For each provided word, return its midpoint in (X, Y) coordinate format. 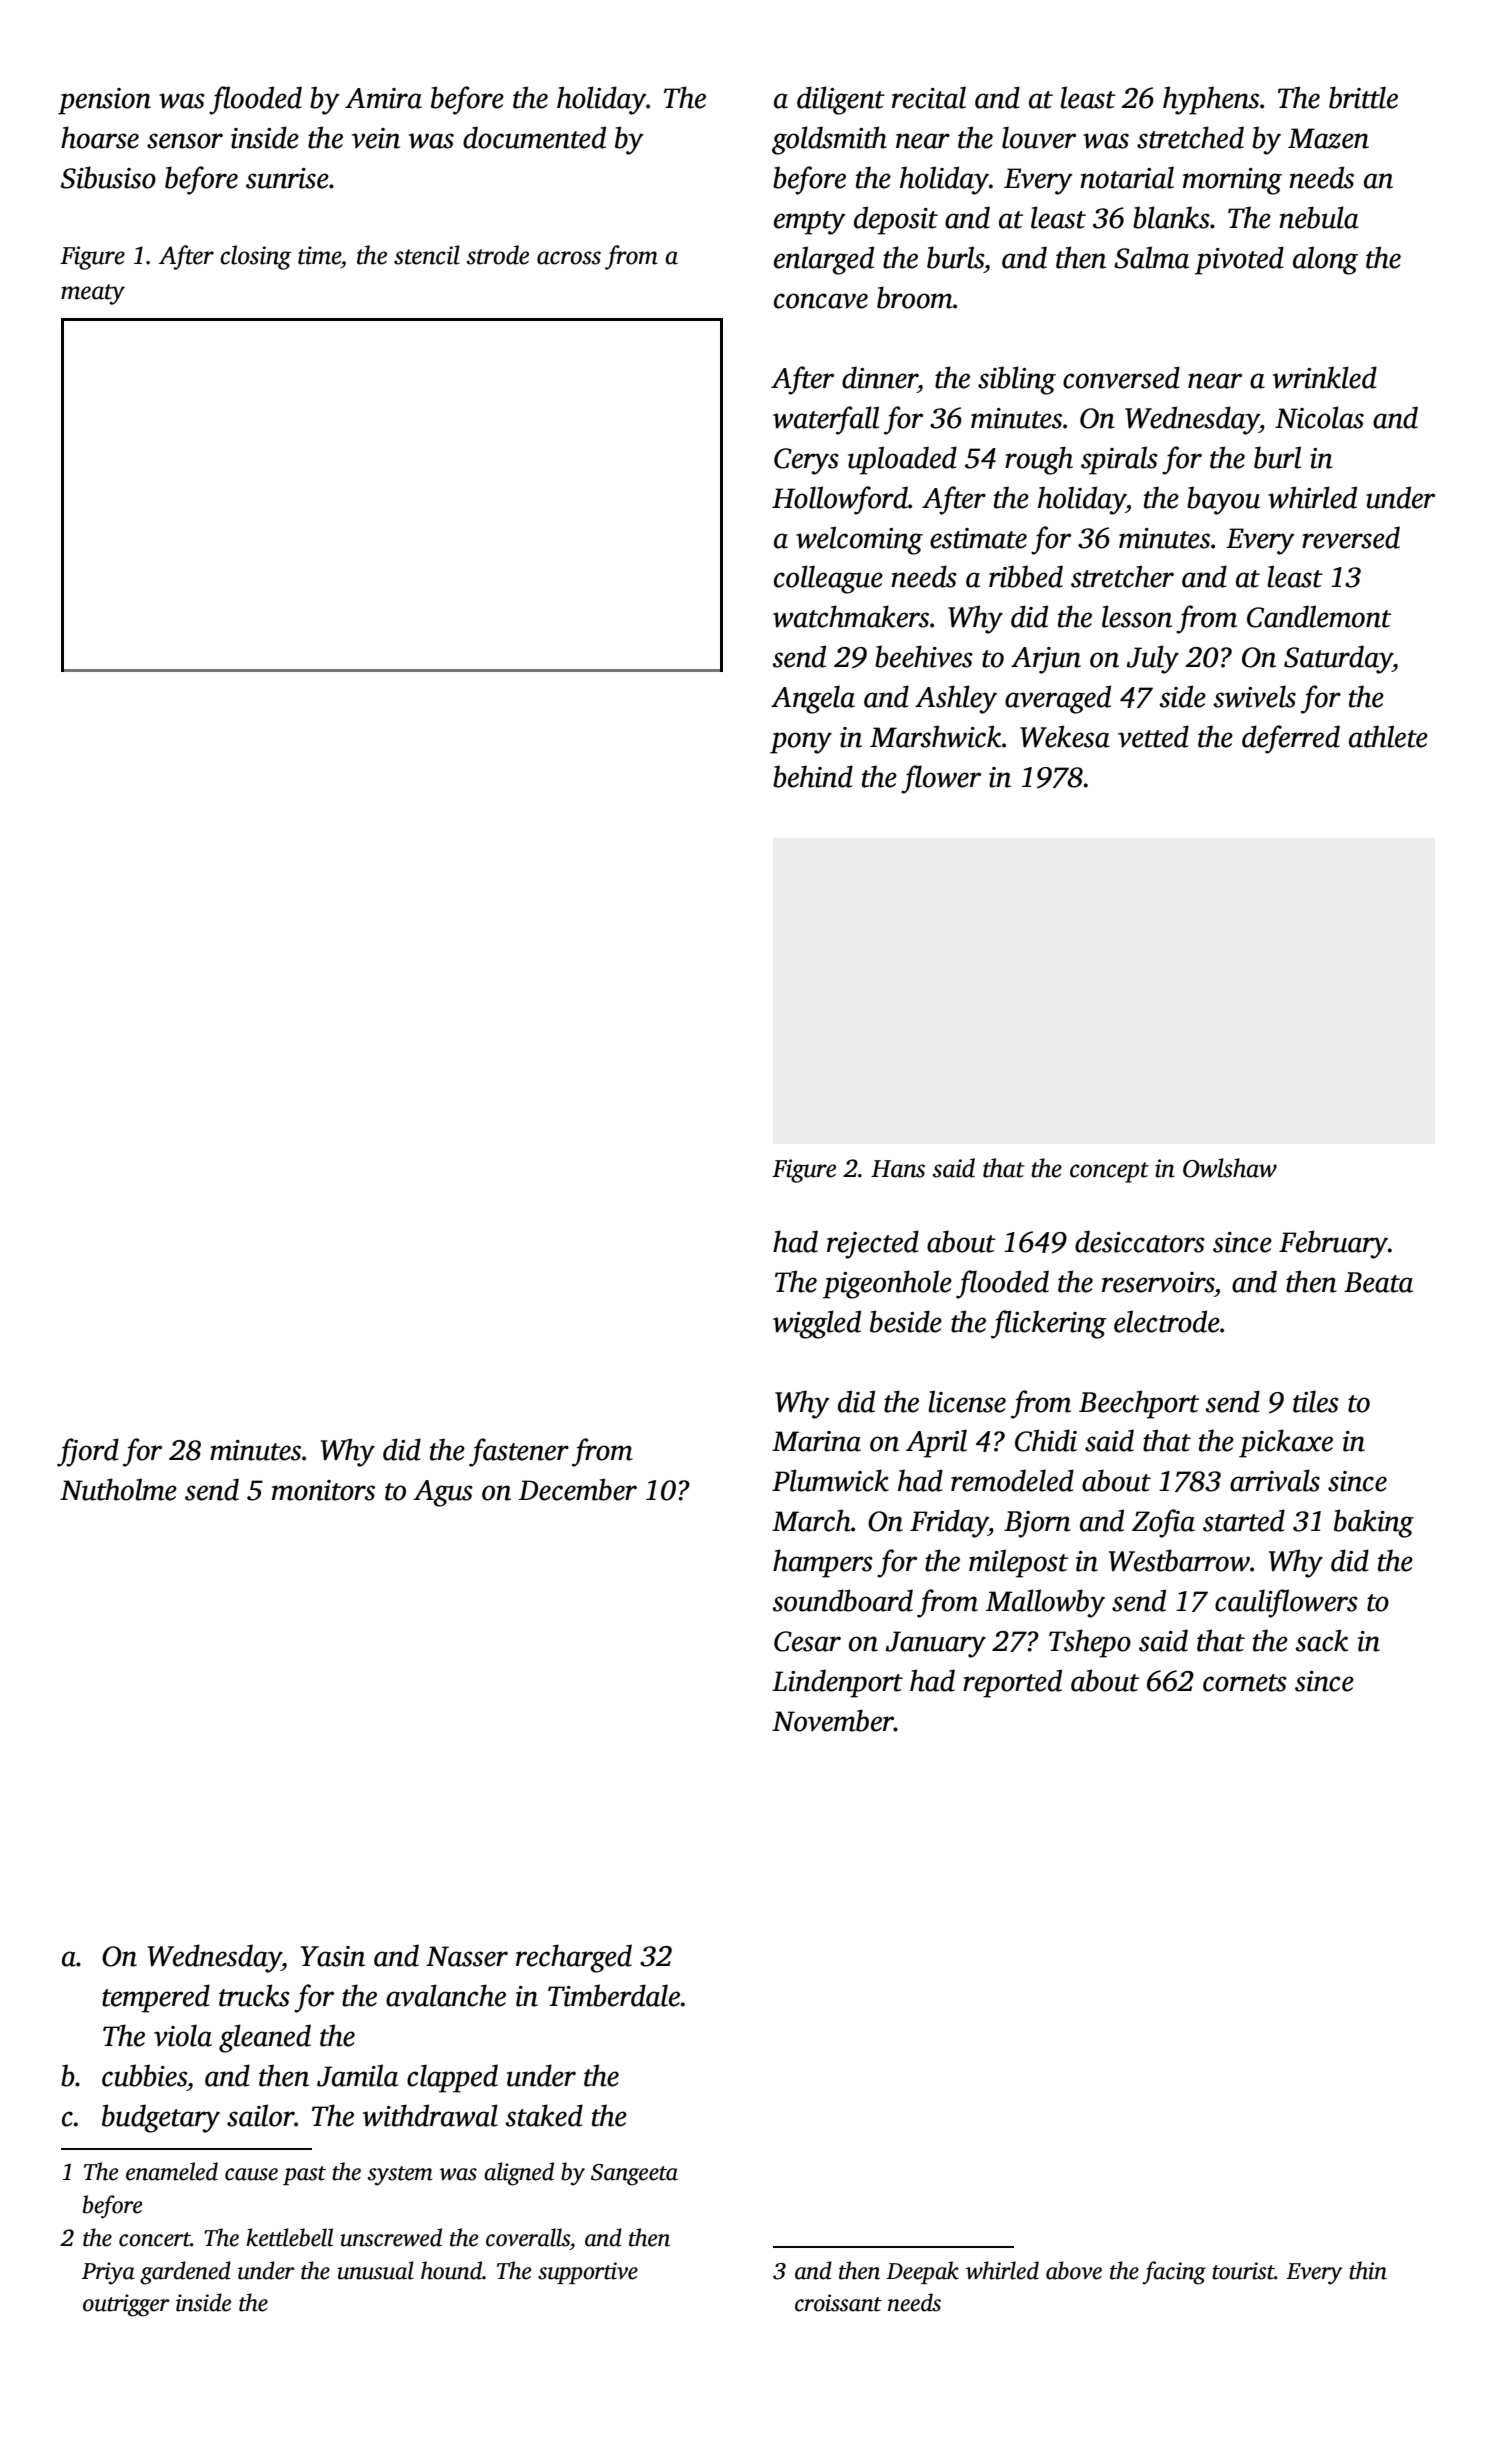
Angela (813, 699)
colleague (828, 579)
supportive (588, 2273)
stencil (427, 255)
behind (813, 776)
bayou (1223, 500)
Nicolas (1319, 417)
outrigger (126, 2305)
